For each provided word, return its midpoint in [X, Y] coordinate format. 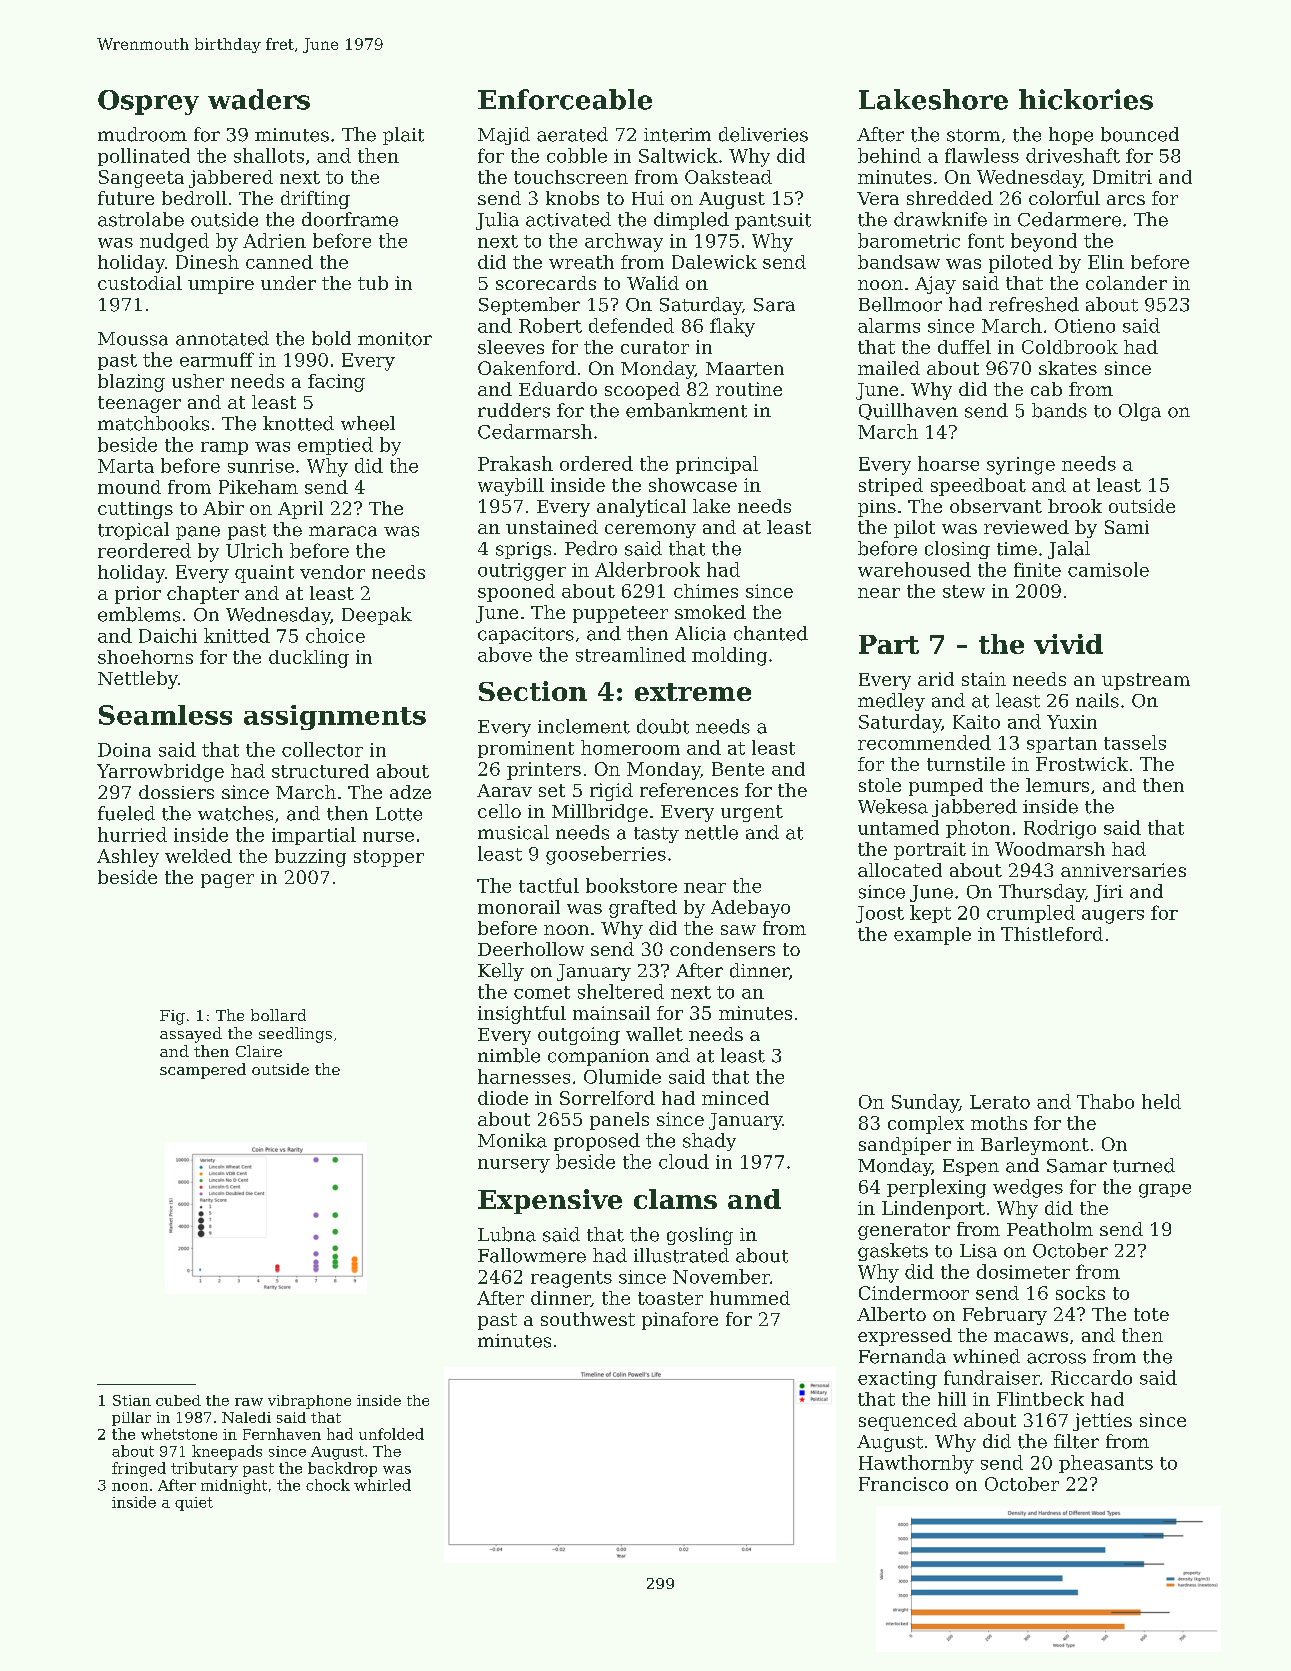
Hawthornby [916, 1464]
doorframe [350, 219]
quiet [194, 1504]
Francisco [903, 1484]
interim [677, 135]
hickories [1086, 99]
